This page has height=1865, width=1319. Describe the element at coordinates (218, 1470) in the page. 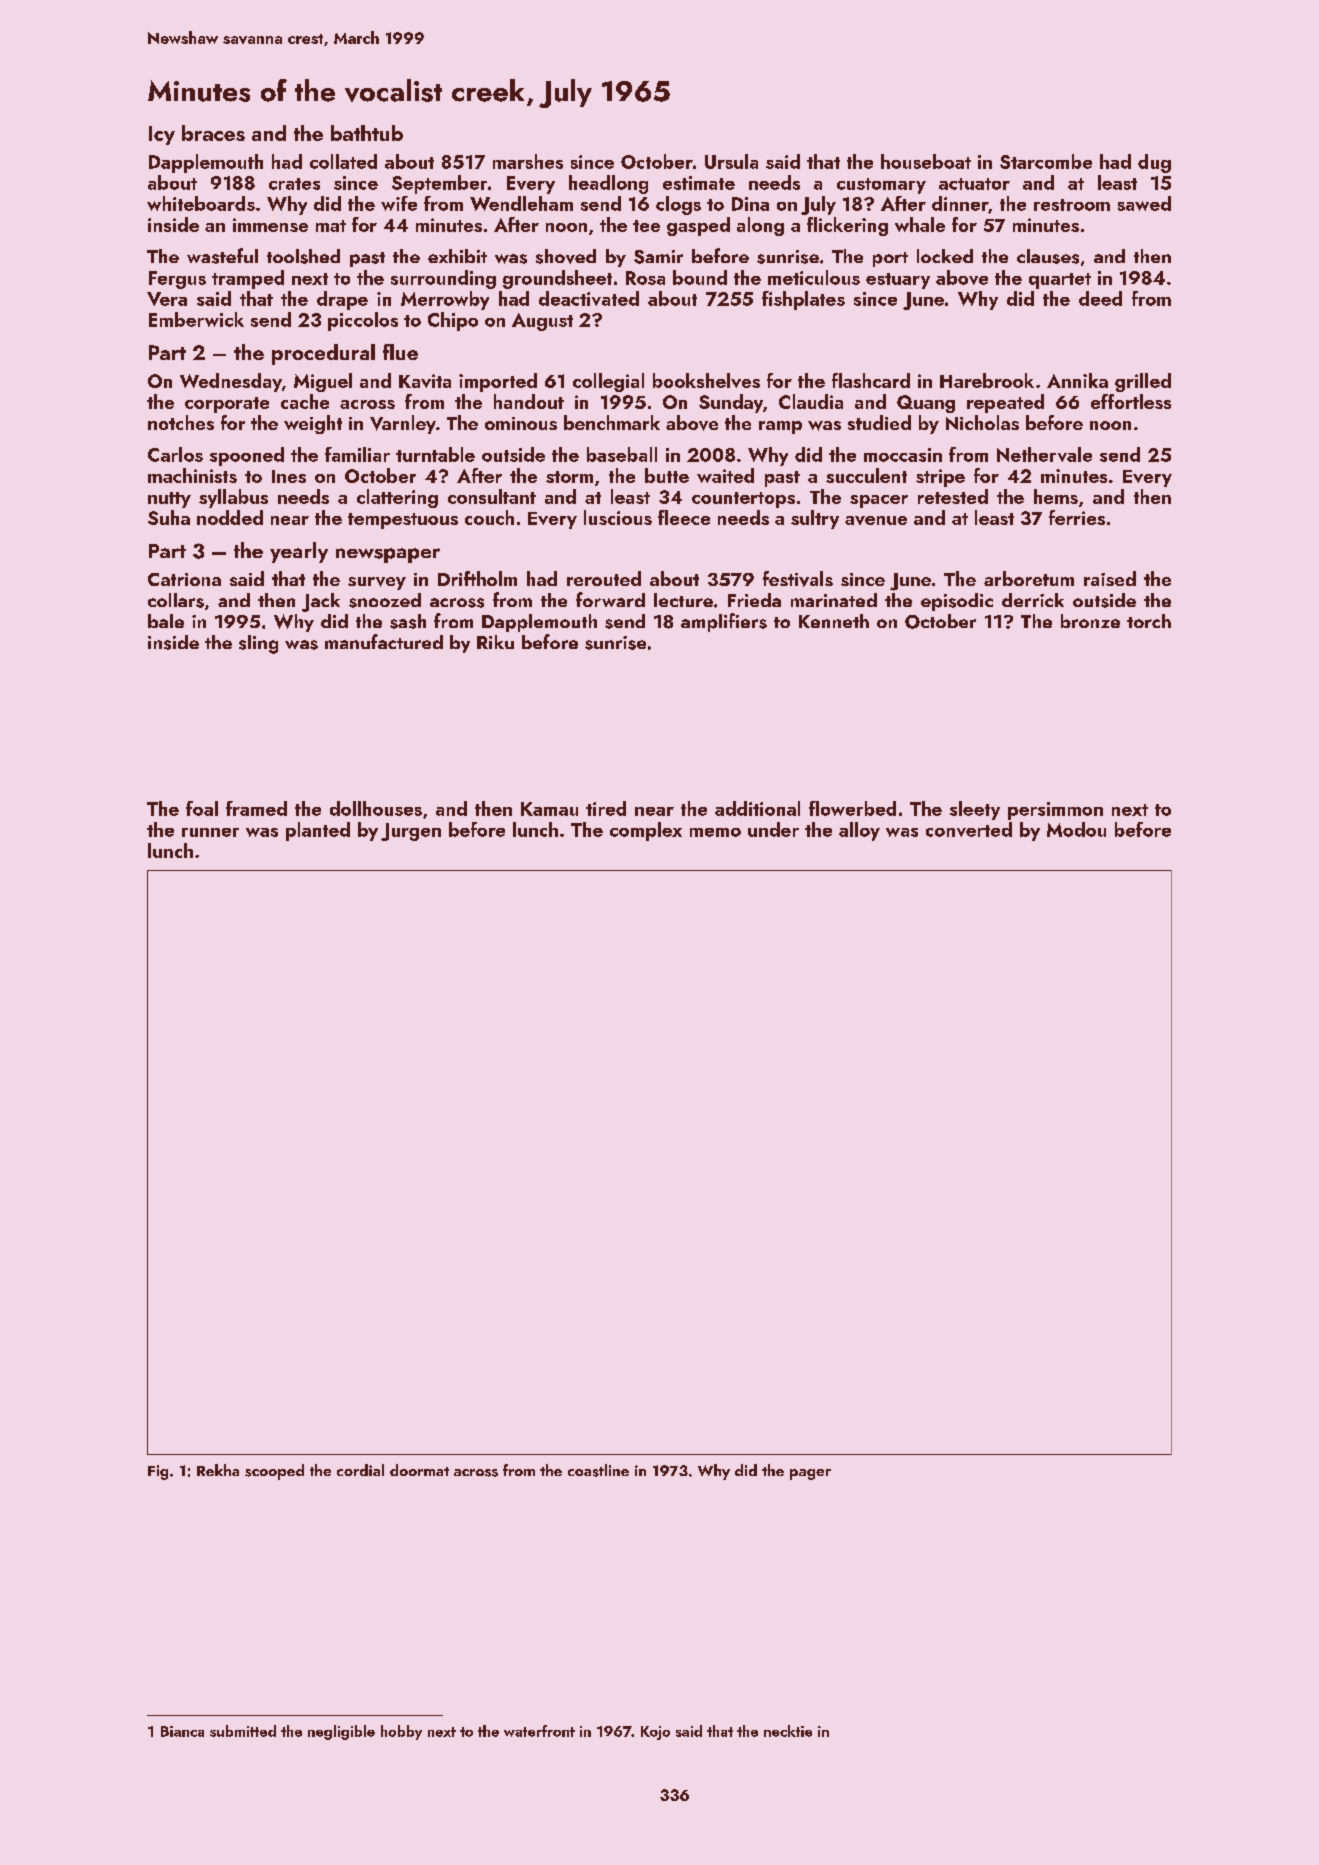

I see `Rekha` at that location.
